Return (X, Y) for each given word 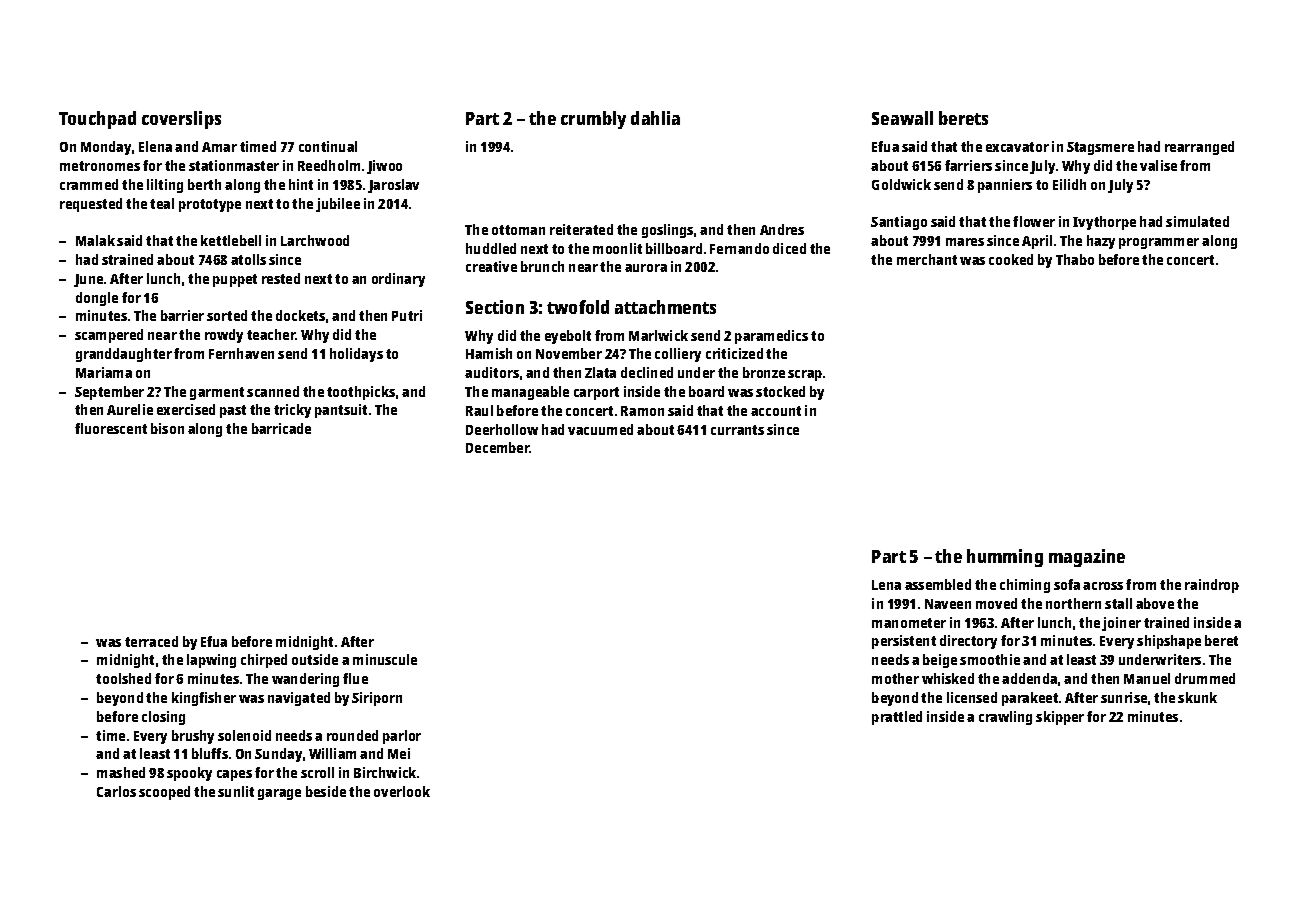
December (498, 447)
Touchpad (97, 120)
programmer (1159, 243)
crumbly (593, 120)
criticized (734, 353)
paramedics (771, 337)
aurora (646, 268)
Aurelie (130, 409)
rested (281, 278)
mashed (121, 772)
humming (1005, 558)
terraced (151, 641)
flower (1034, 221)
